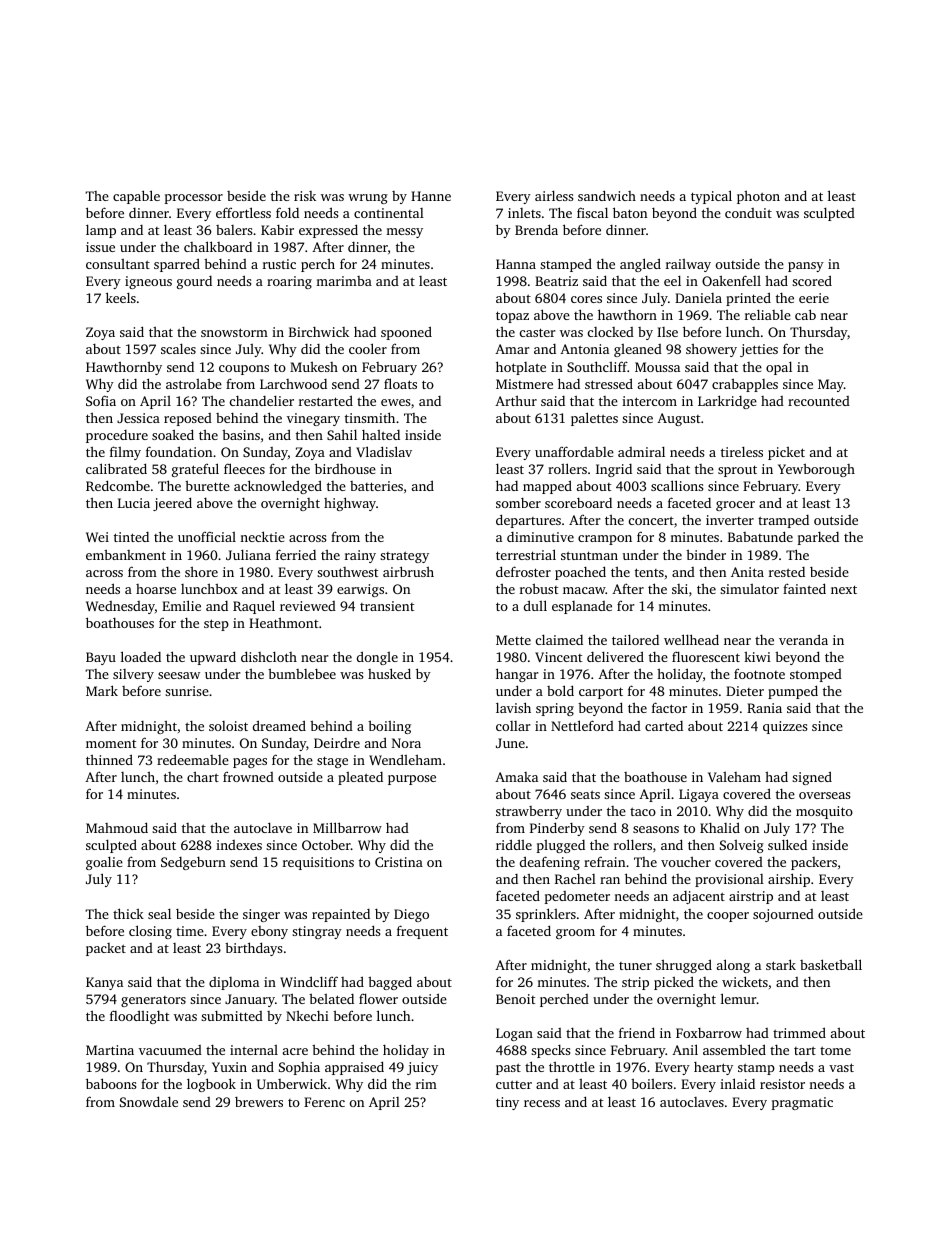 This screenshot has width=952, height=1233. I want to click on diploma, so click(234, 983).
